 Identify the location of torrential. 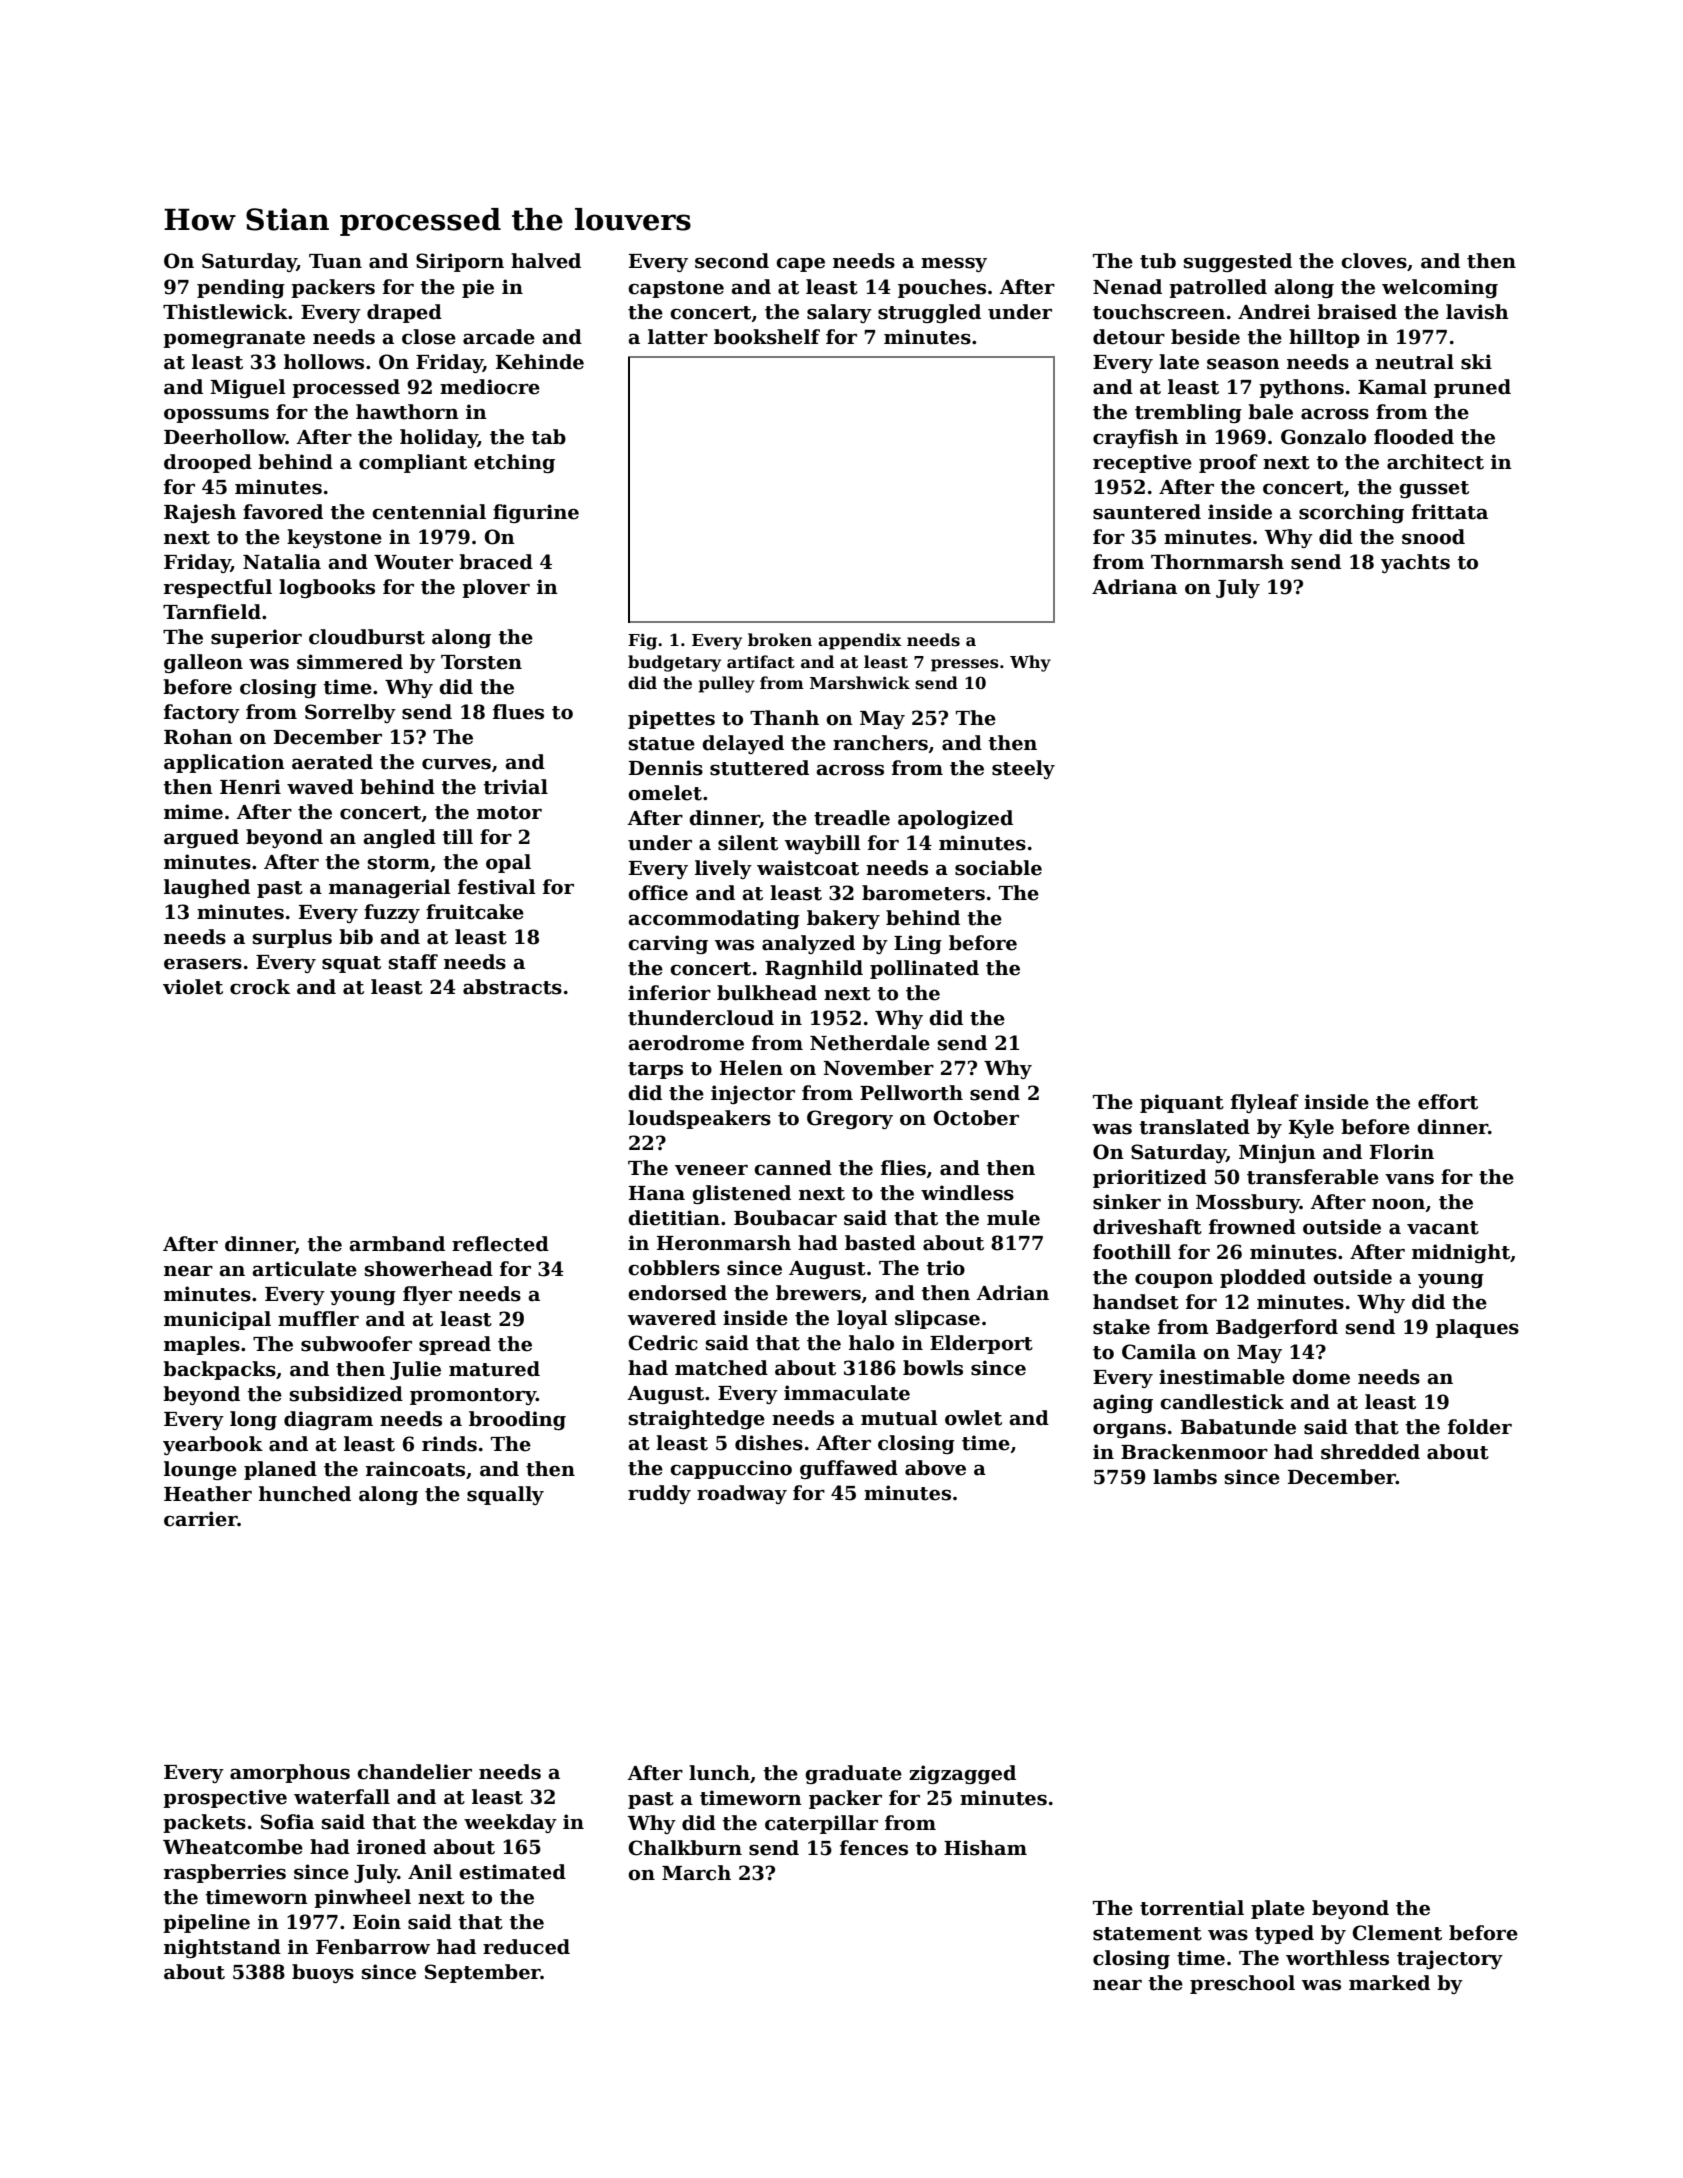
(1192, 1908).
